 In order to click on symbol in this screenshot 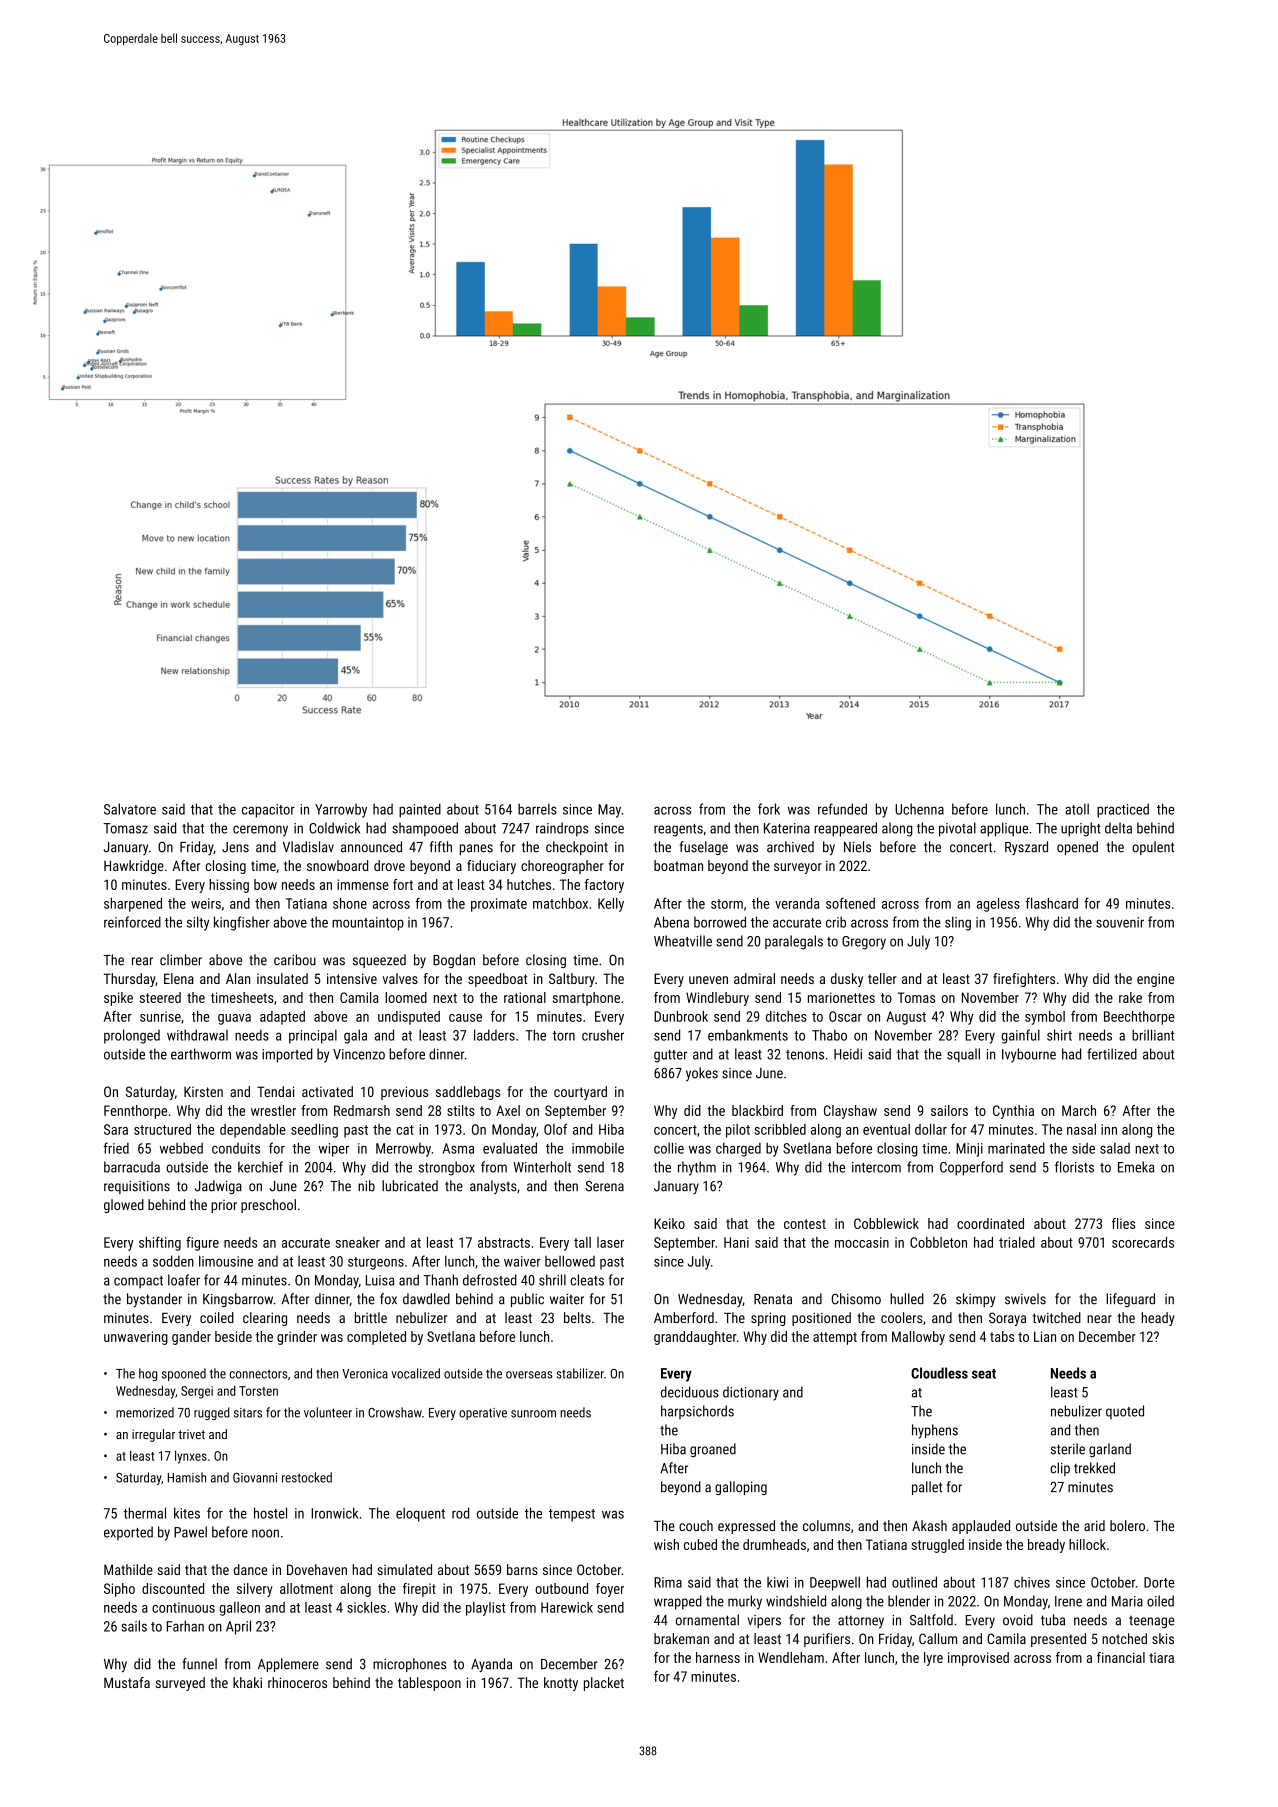, I will do `click(1045, 1018)`.
